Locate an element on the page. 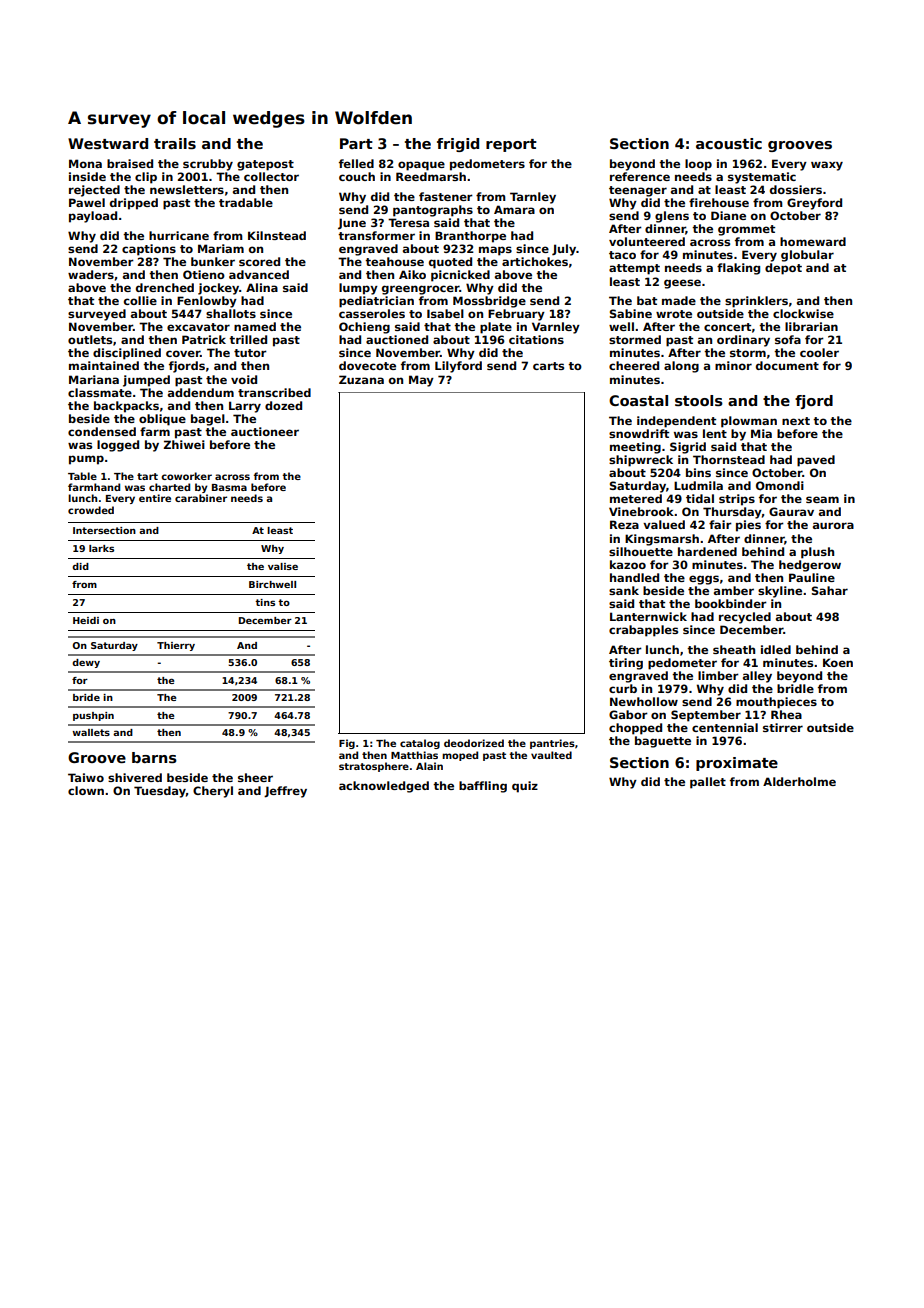  meeting is located at coordinates (635, 448).
